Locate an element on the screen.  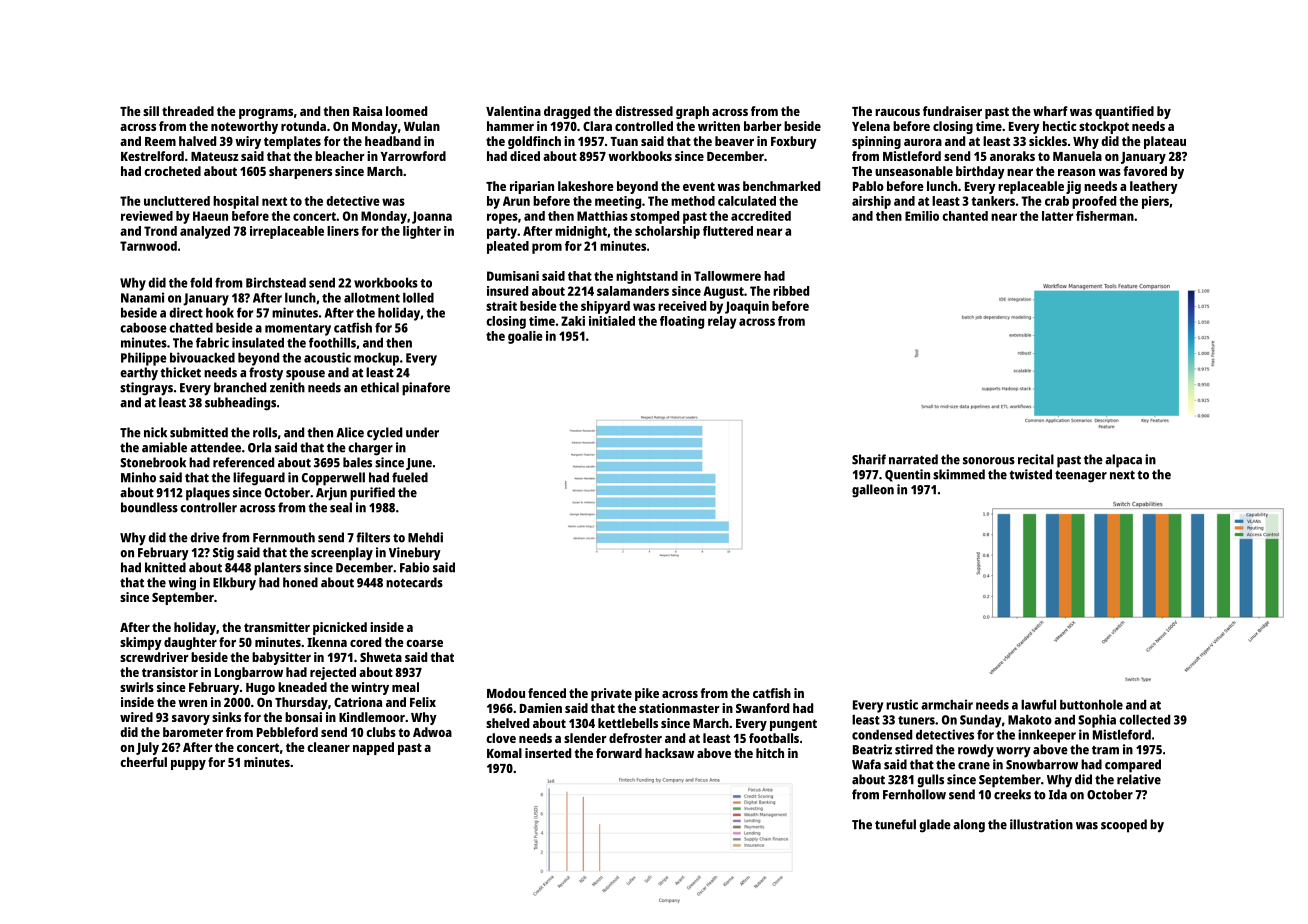
Emilio is located at coordinates (922, 216).
